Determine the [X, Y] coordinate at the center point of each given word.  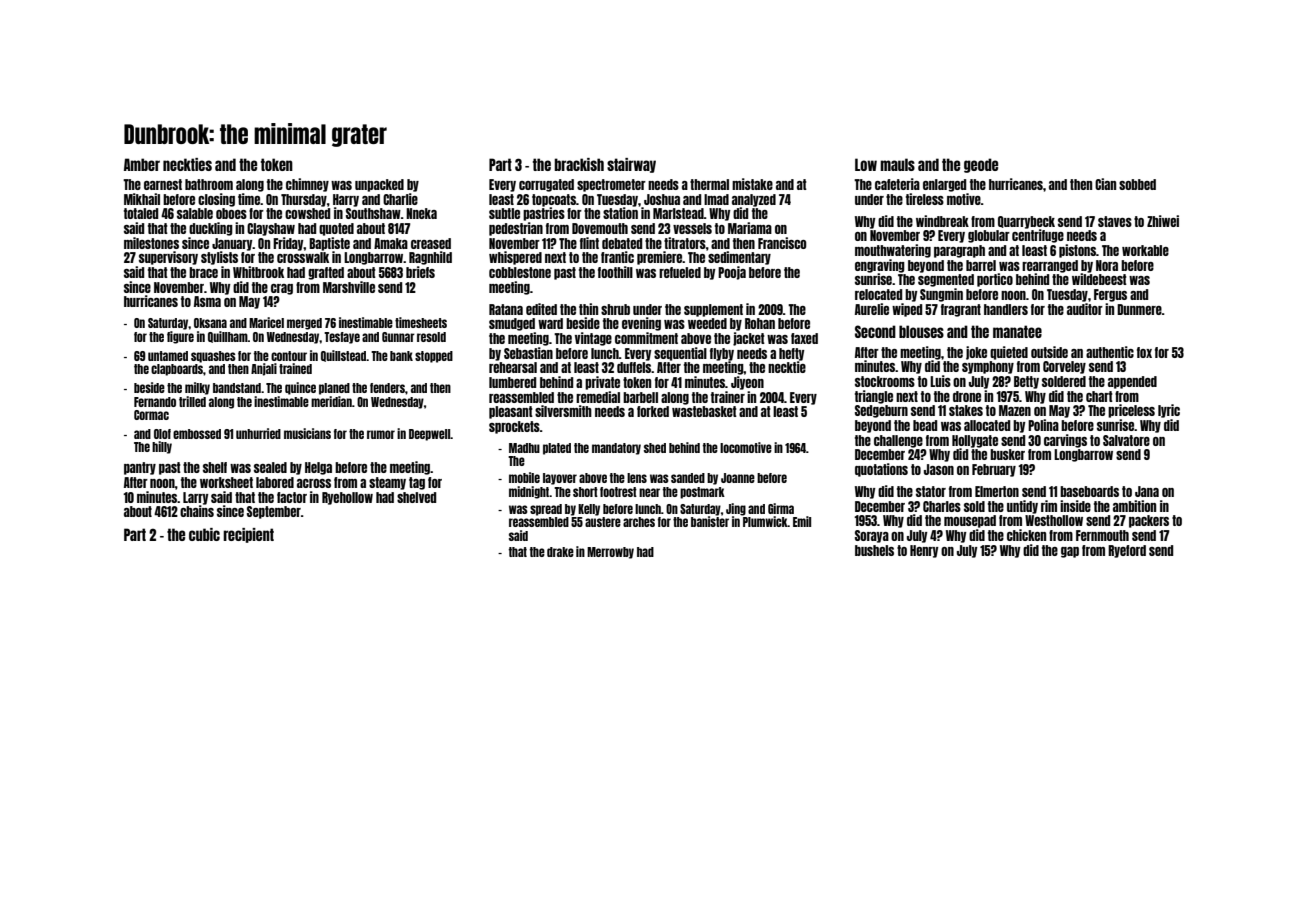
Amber [142, 164]
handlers [1006, 309]
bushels [874, 550]
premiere [659, 258]
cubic [204, 534]
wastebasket [704, 411]
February [994, 470]
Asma [207, 301]
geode [981, 165]
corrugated [546, 185]
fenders [387, 388]
